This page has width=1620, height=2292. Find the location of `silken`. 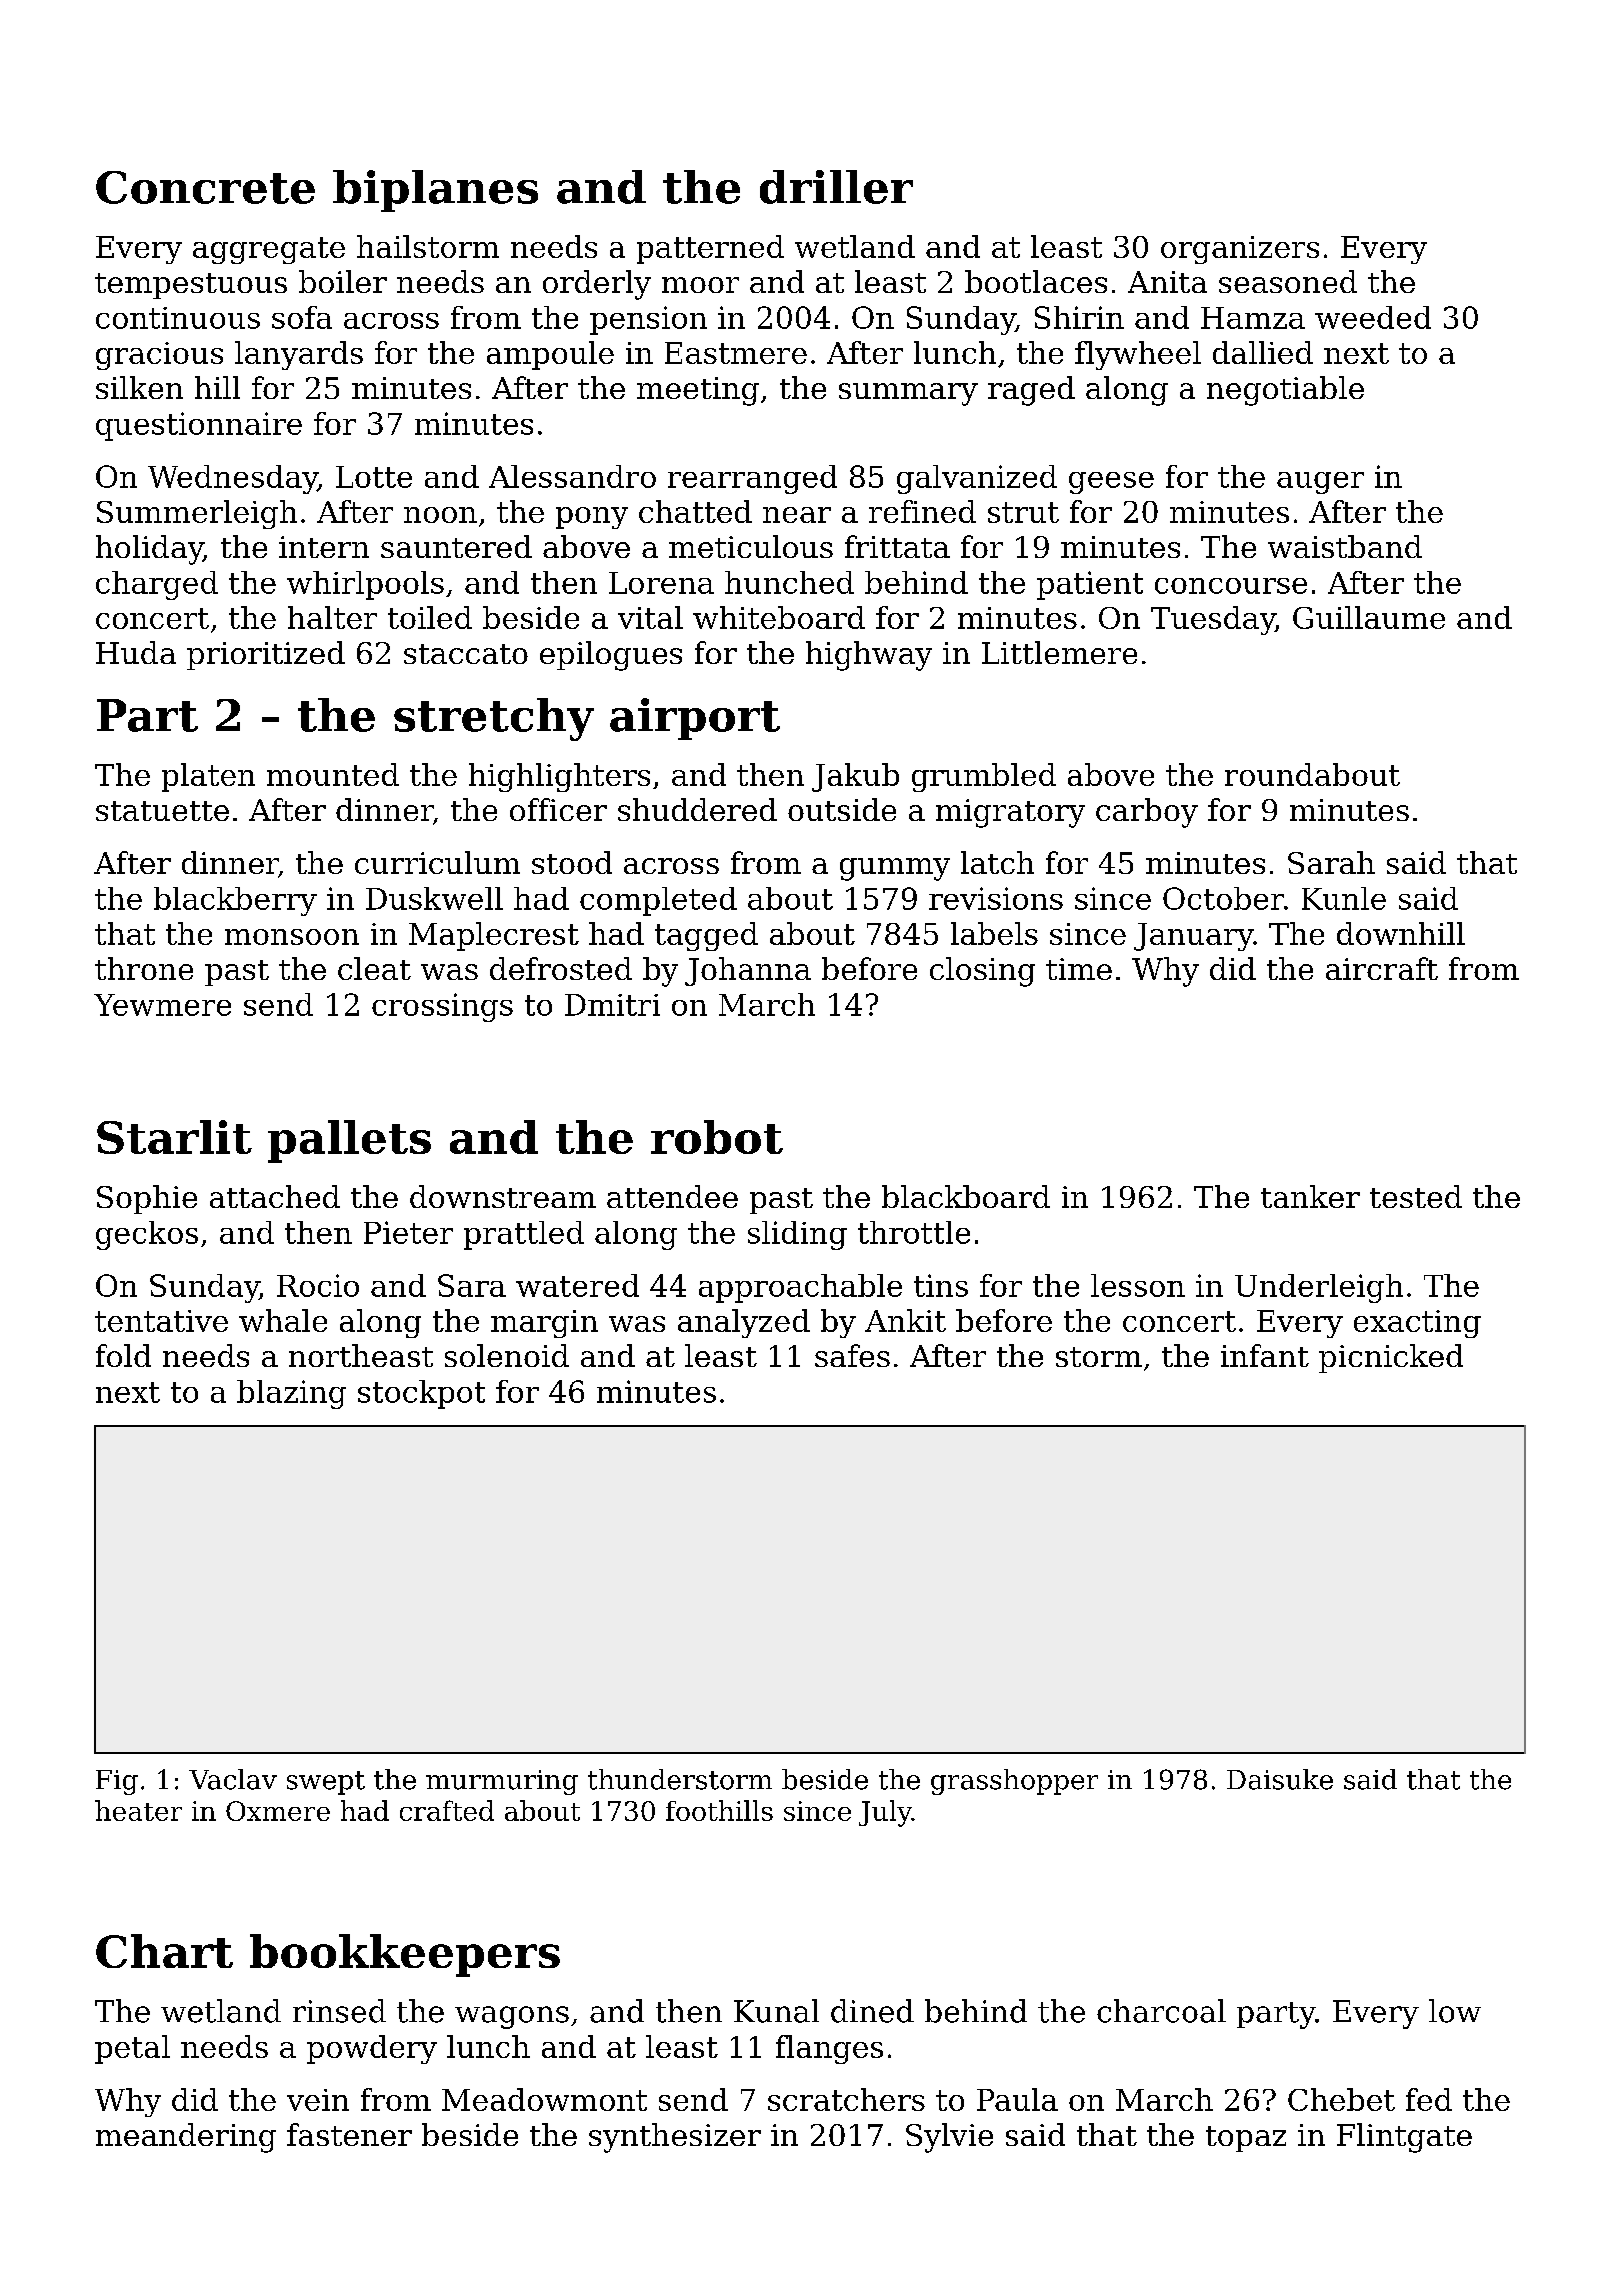

silken is located at coordinates (139, 387).
